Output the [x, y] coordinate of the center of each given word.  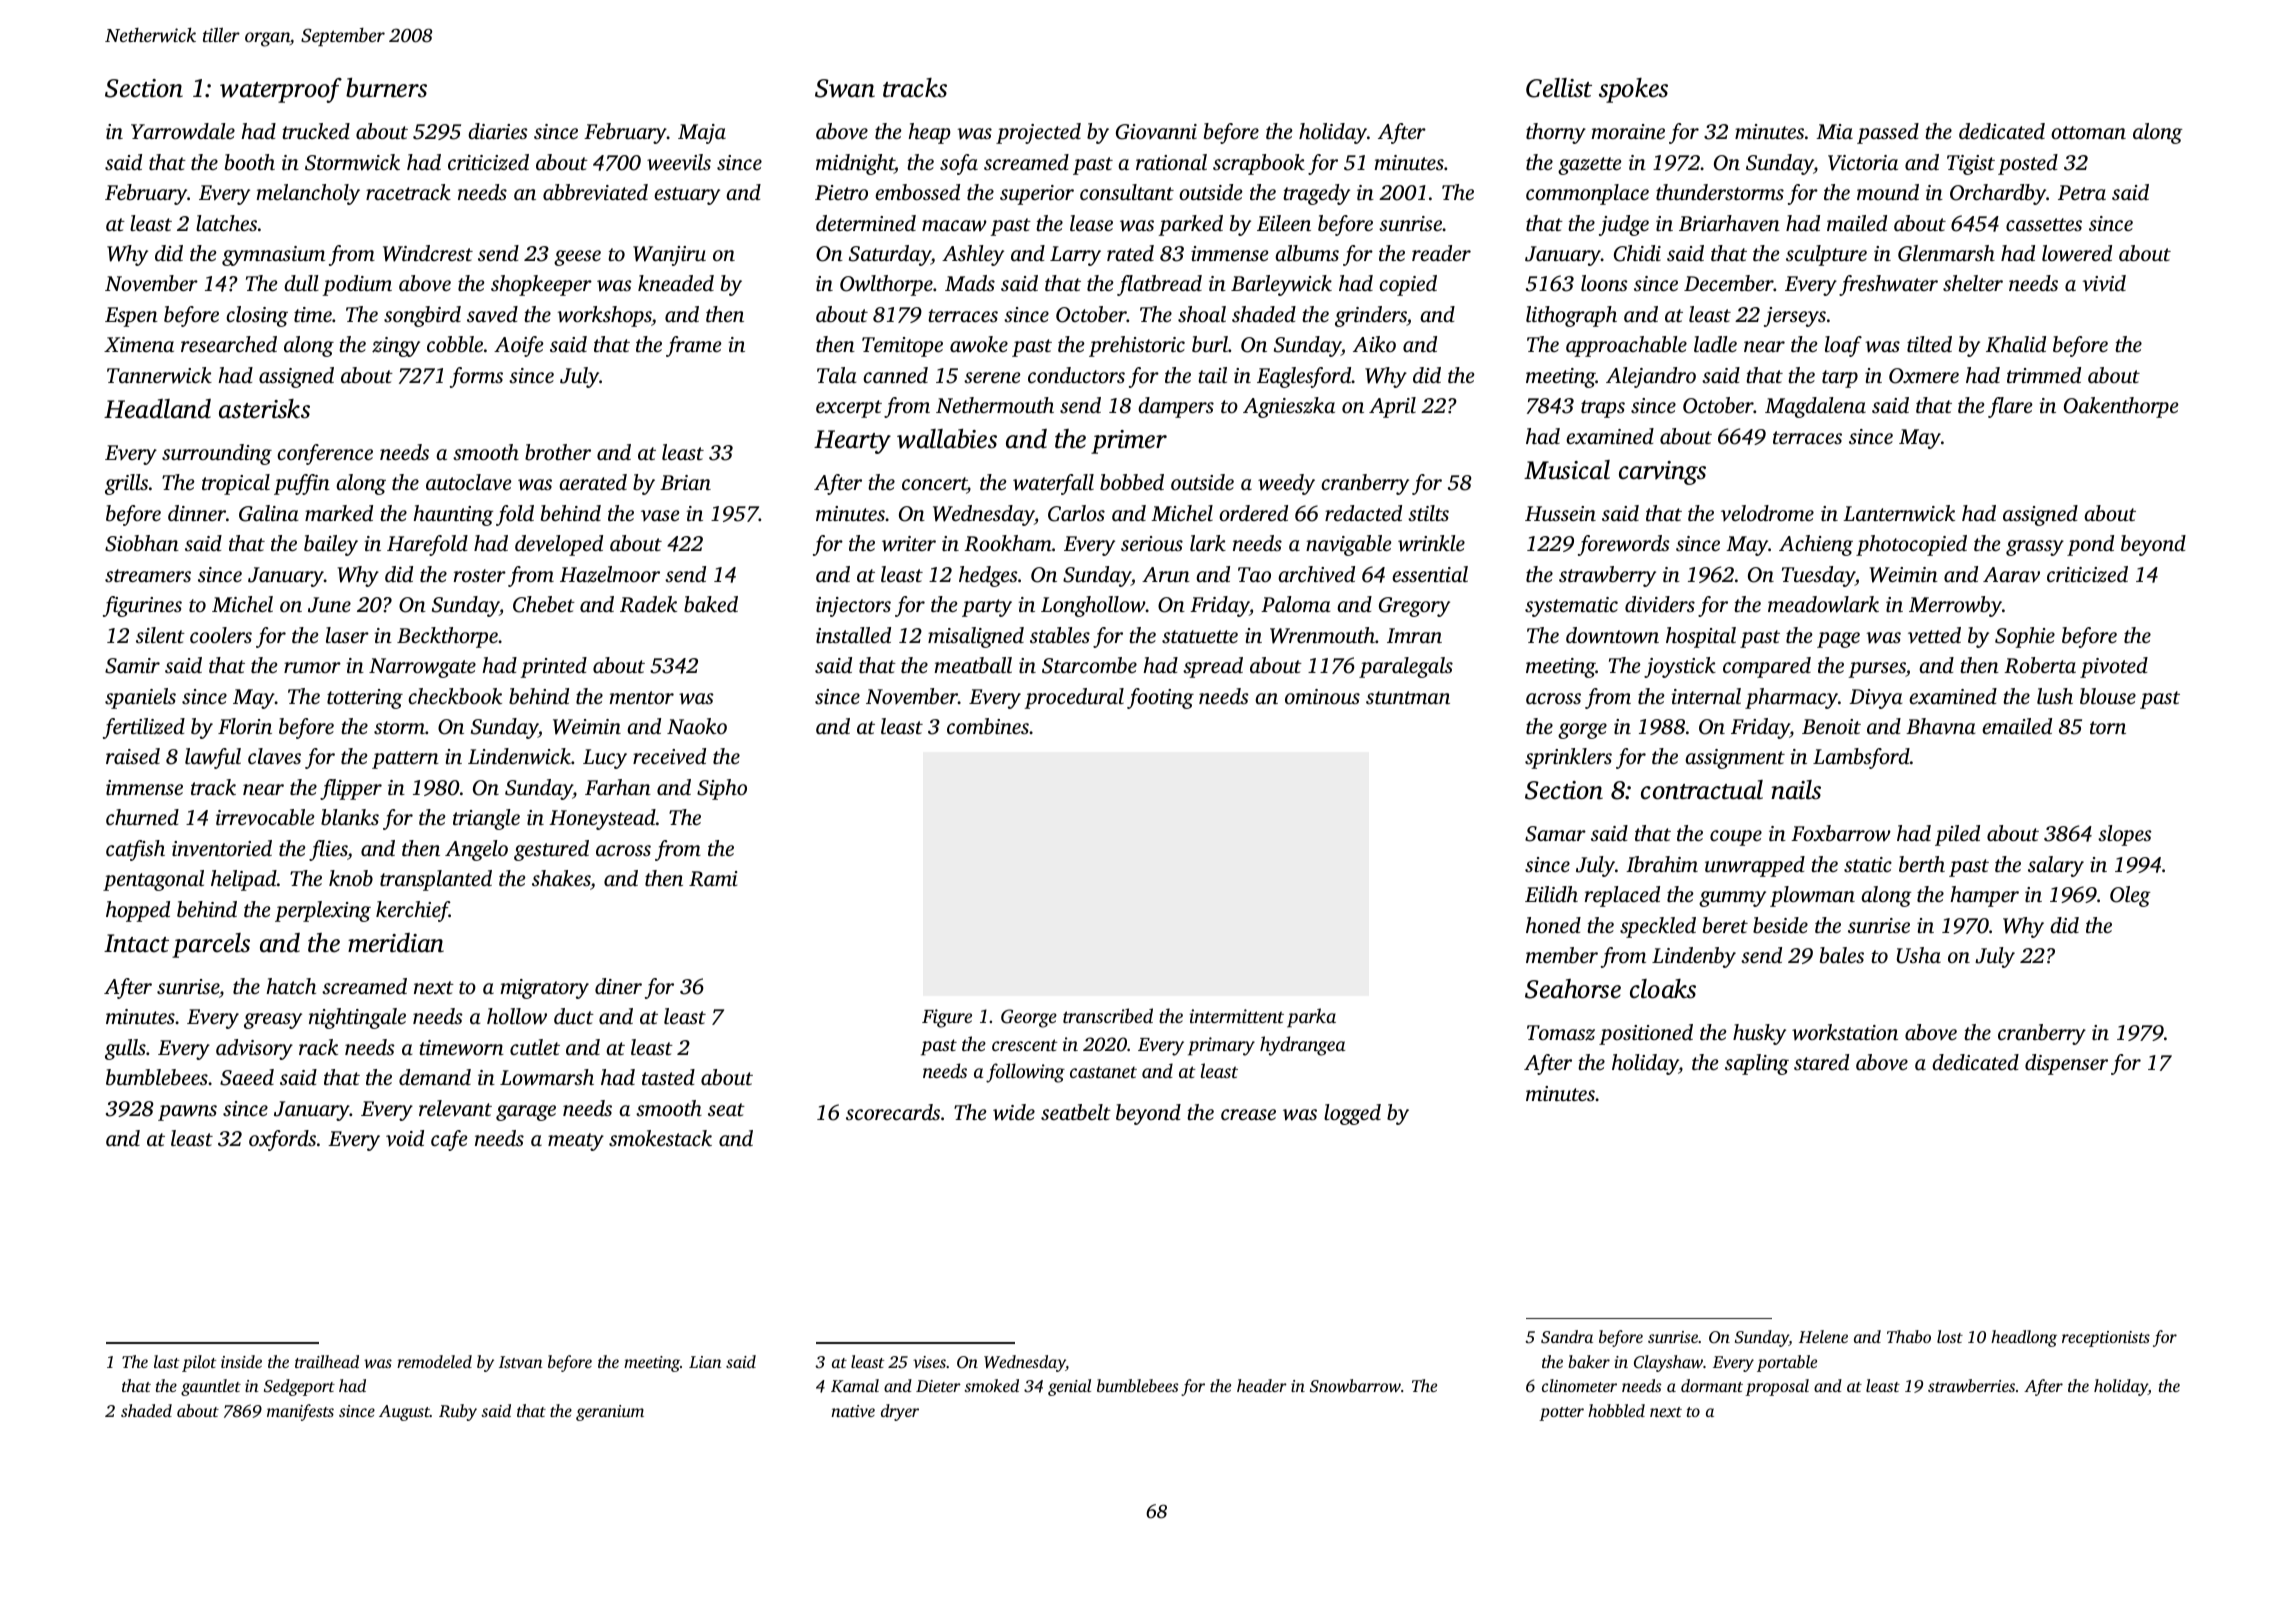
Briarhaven [1729, 223]
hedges [988, 576]
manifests [300, 1412]
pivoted [2114, 667]
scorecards [893, 1112]
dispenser [2066, 1064]
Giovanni [1156, 132]
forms [476, 377]
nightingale [357, 1018]
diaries [498, 131]
